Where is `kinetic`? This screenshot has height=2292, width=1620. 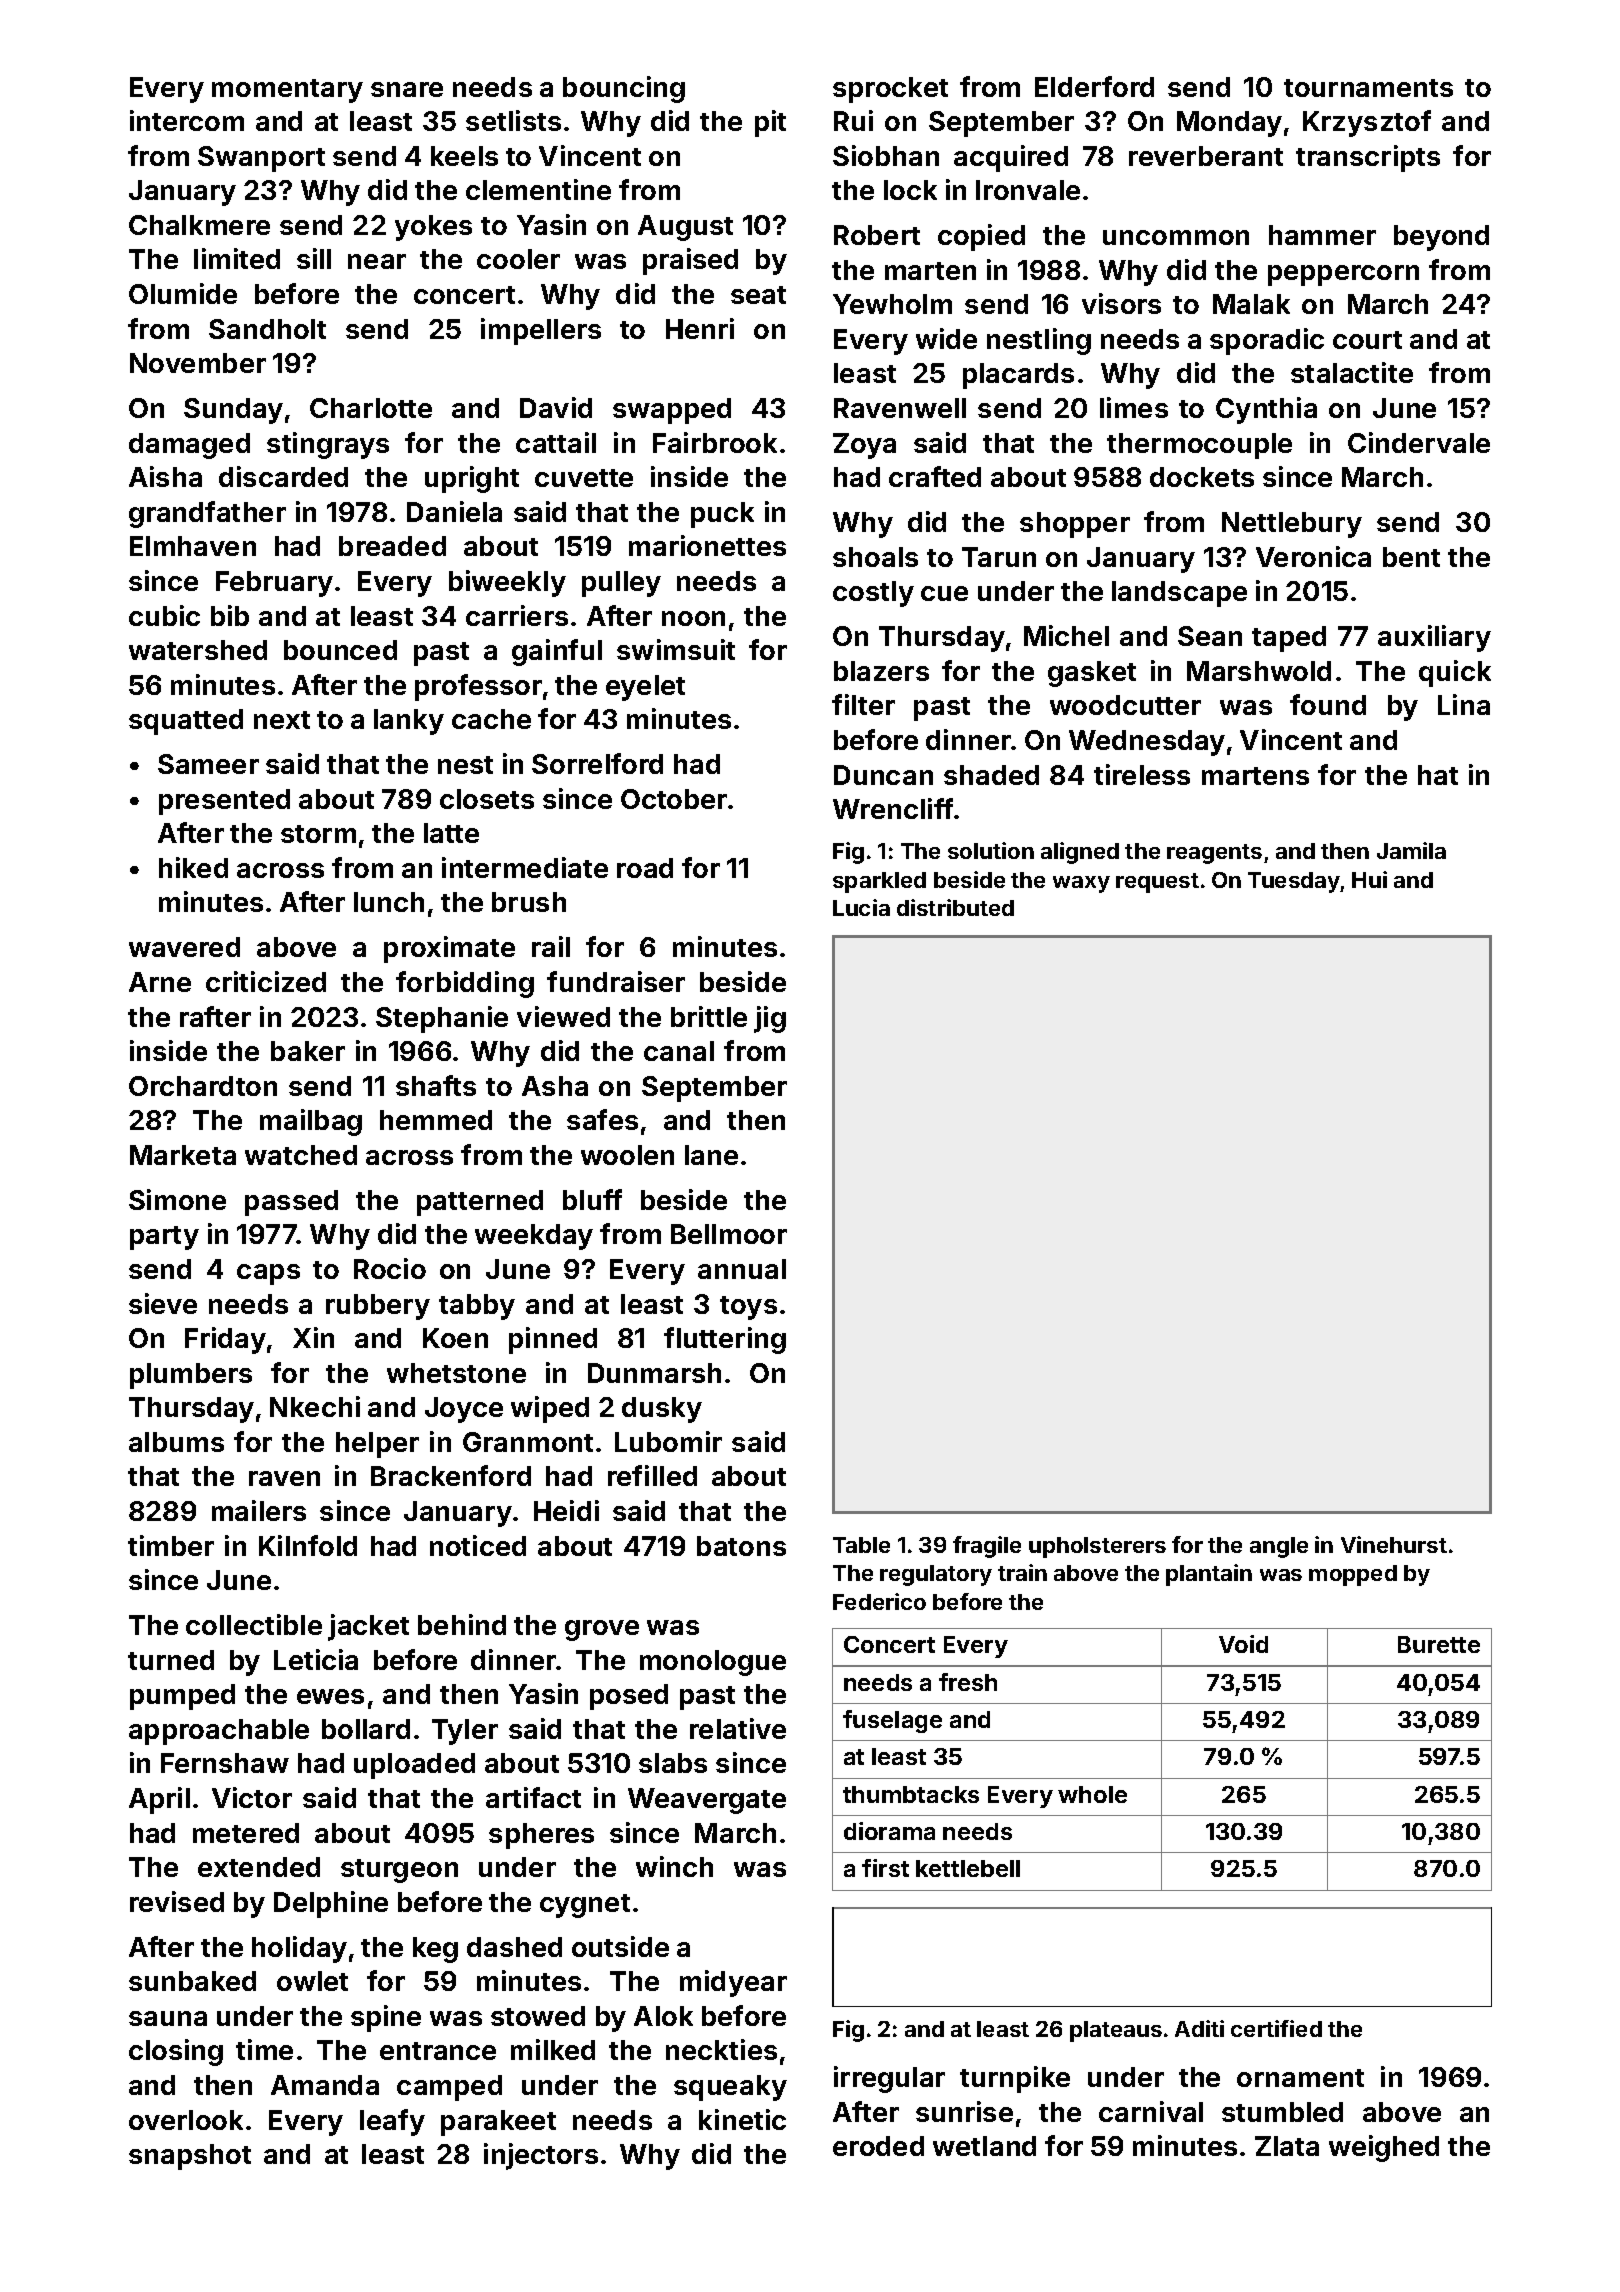 kinetic is located at coordinates (742, 2119).
